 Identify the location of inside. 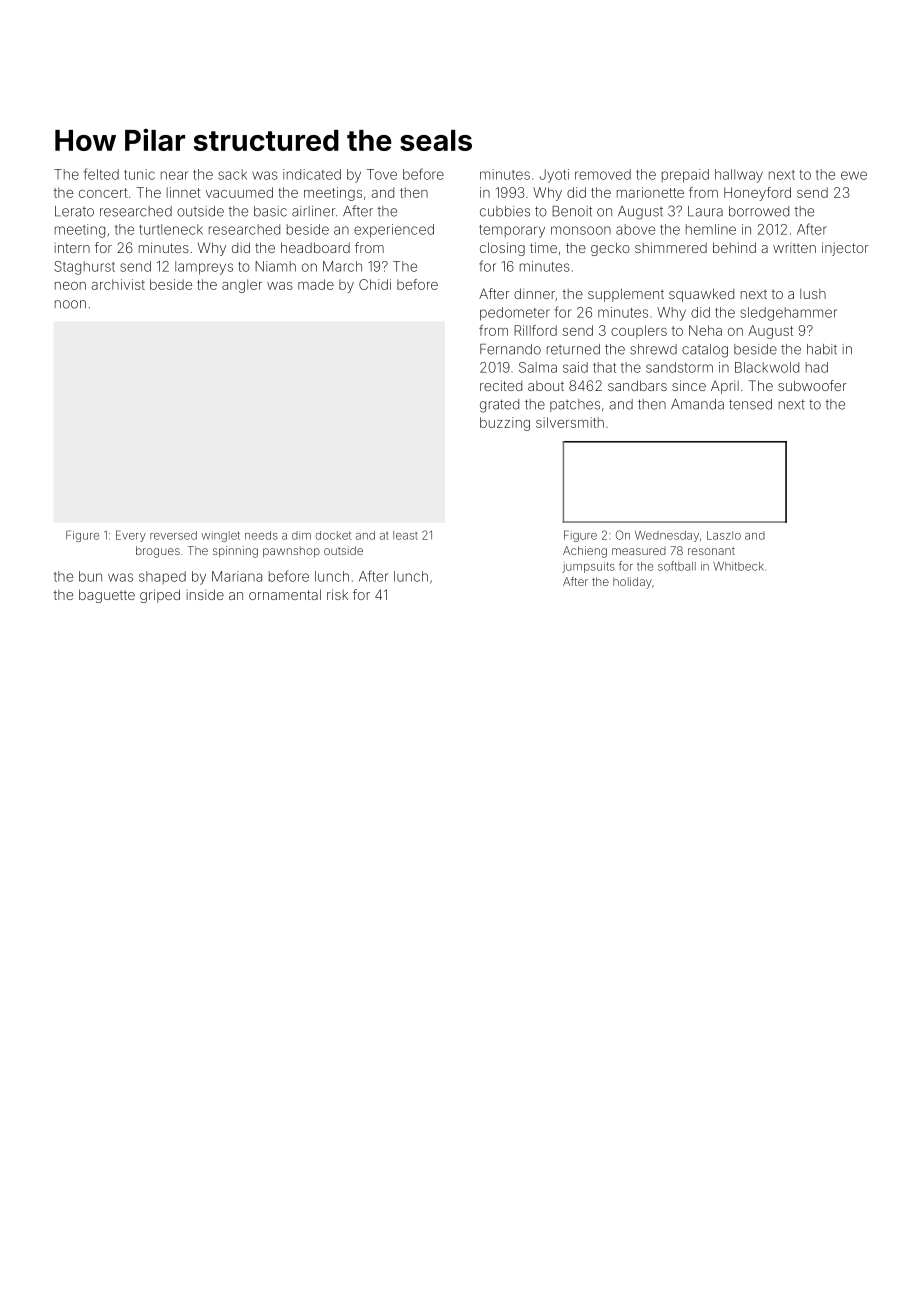
(205, 594).
